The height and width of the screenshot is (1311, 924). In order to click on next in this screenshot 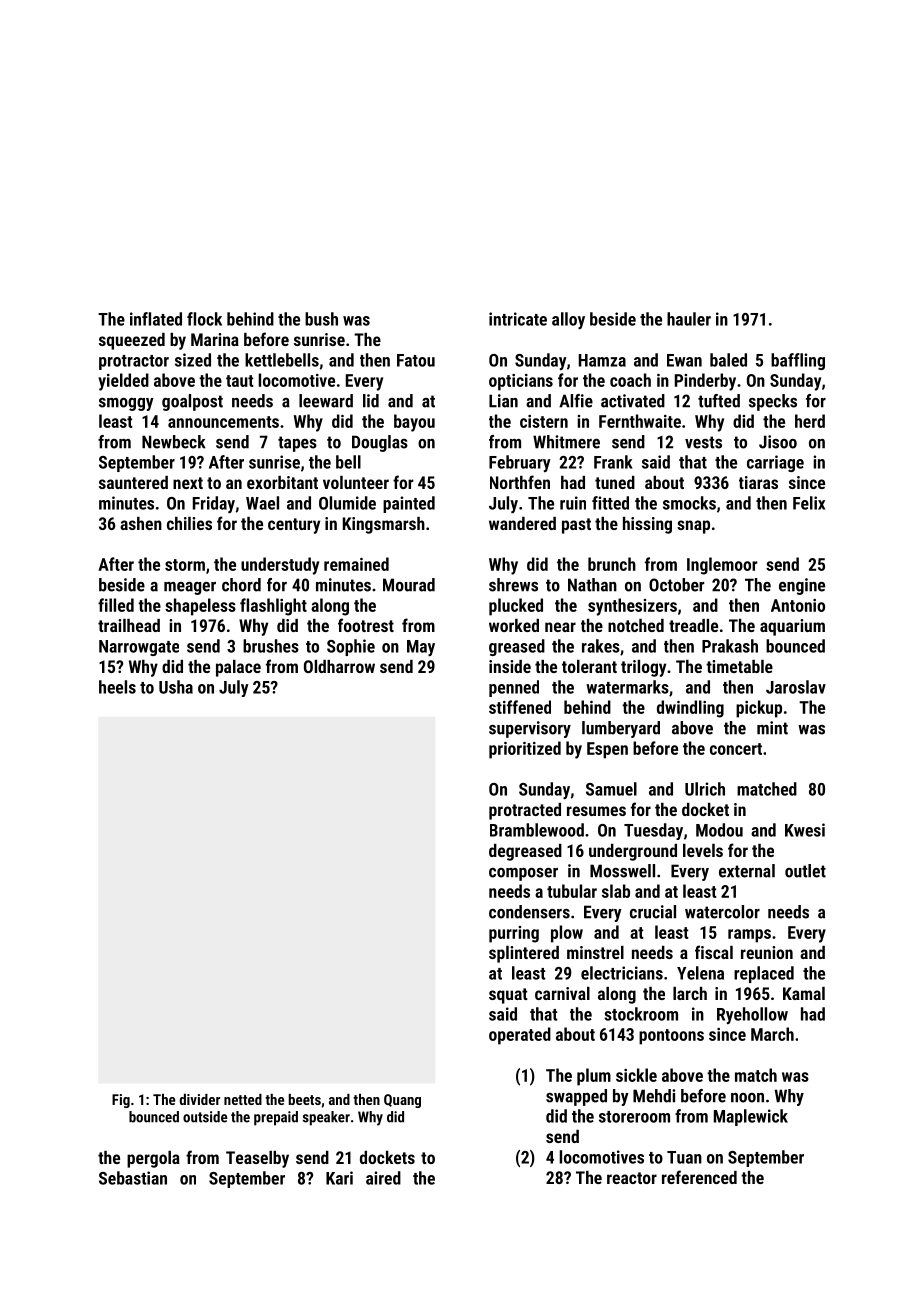, I will do `click(188, 483)`.
